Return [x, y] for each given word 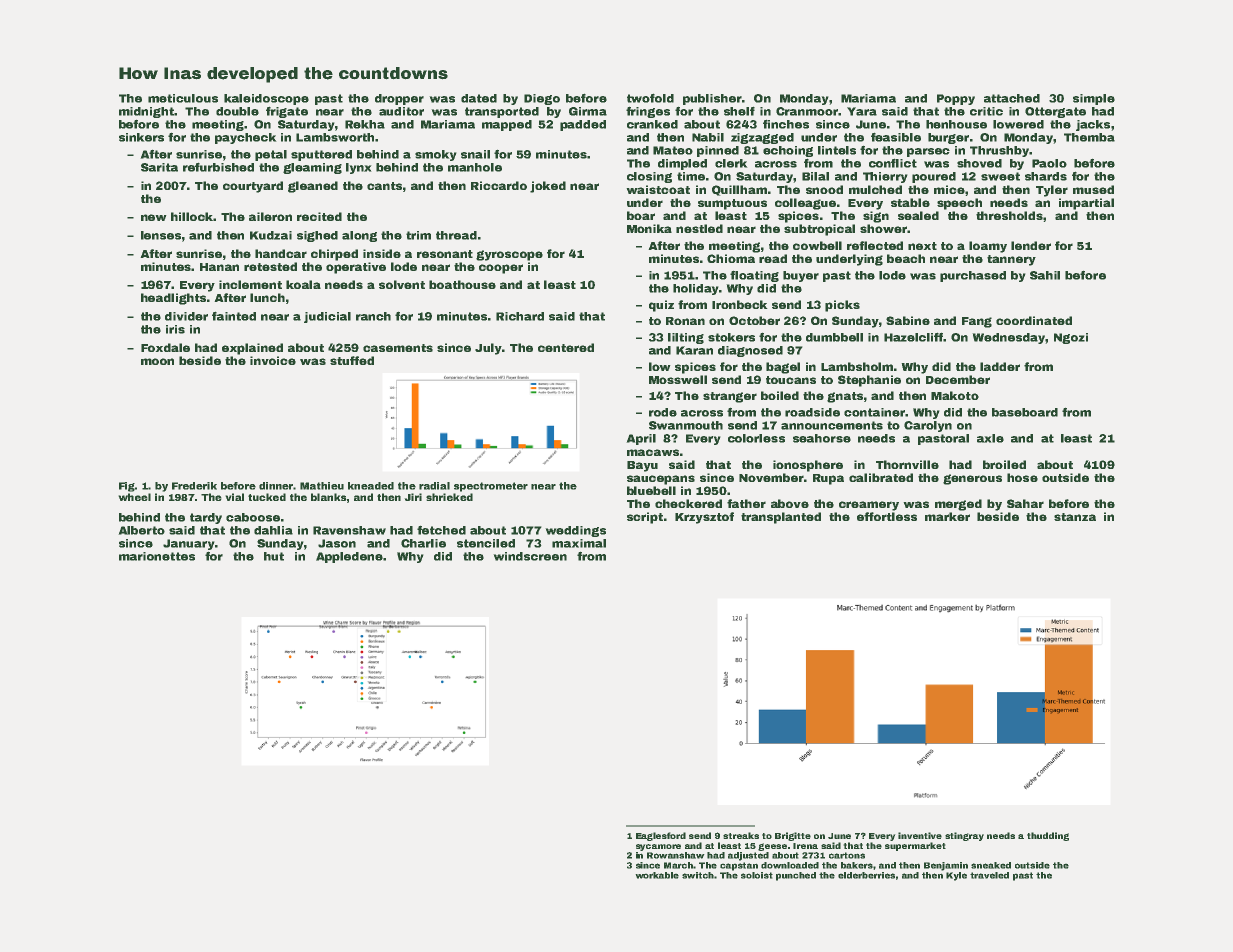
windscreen [530, 556]
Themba [1089, 137]
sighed [317, 236]
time [691, 176]
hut [274, 556]
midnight [146, 112]
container [875, 412]
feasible [896, 137]
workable [657, 875]
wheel [135, 497]
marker [947, 516]
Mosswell [678, 379]
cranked [652, 124]
